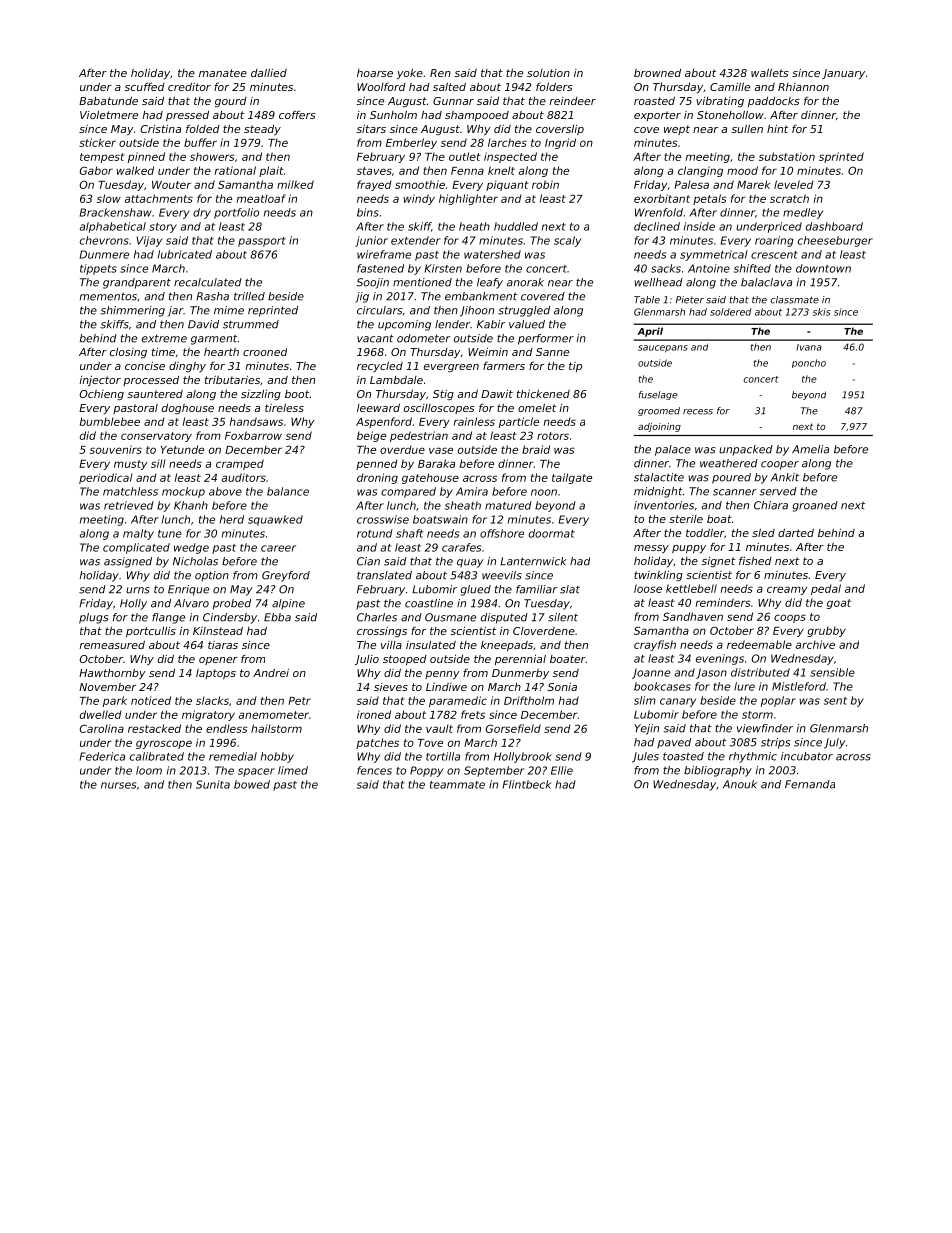 The height and width of the image is (1233, 952). Describe the element at coordinates (809, 347) in the image. I see `Ivana` at that location.
